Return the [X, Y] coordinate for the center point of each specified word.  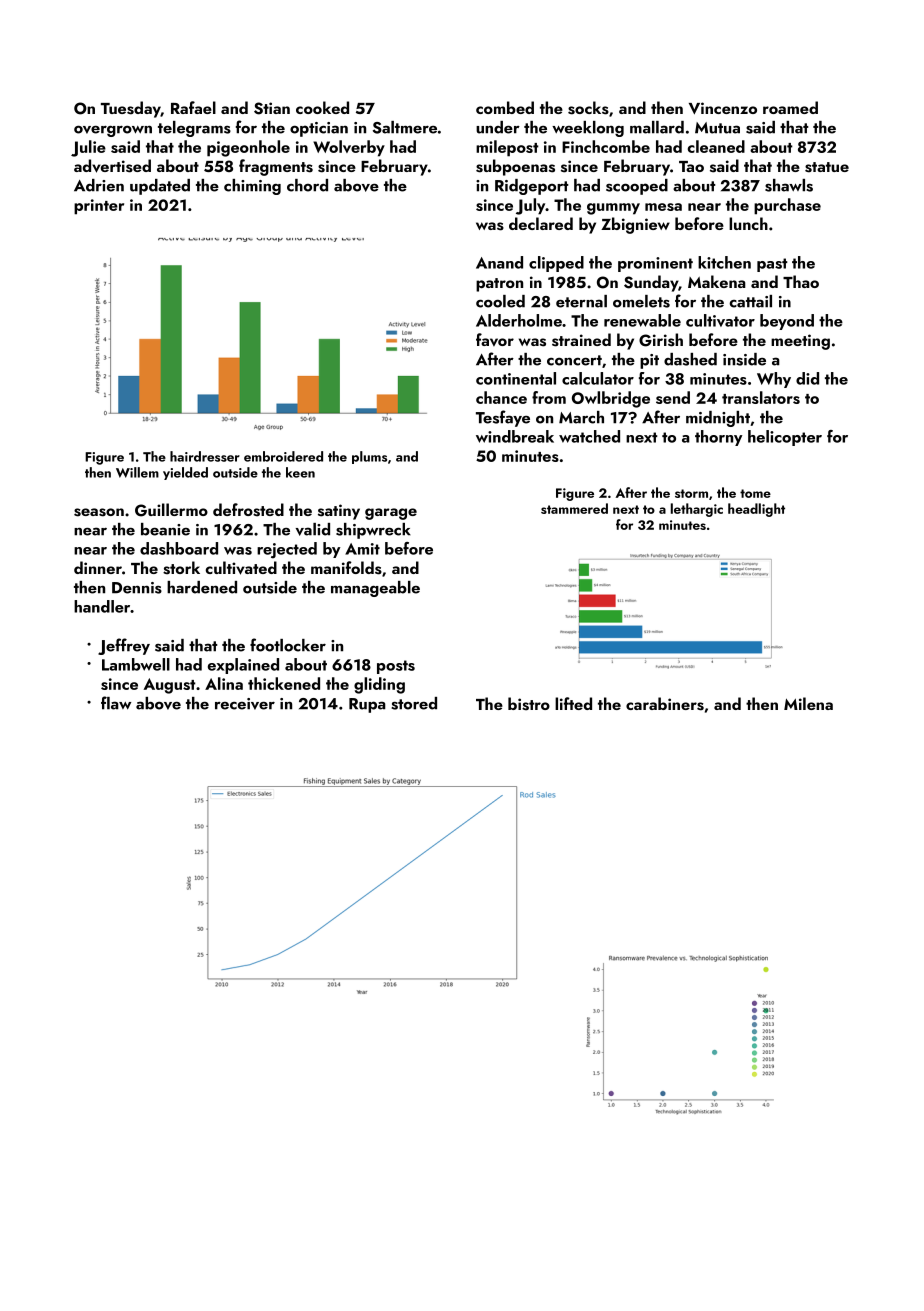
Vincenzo [723, 108]
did [807, 378]
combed [505, 107]
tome [755, 493]
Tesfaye [503, 418]
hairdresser [205, 456]
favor [495, 339]
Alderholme [519, 320]
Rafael [193, 107]
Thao [801, 281]
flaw [116, 703]
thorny [718, 438]
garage [391, 514]
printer [99, 207]
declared [541, 223]
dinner [98, 567]
